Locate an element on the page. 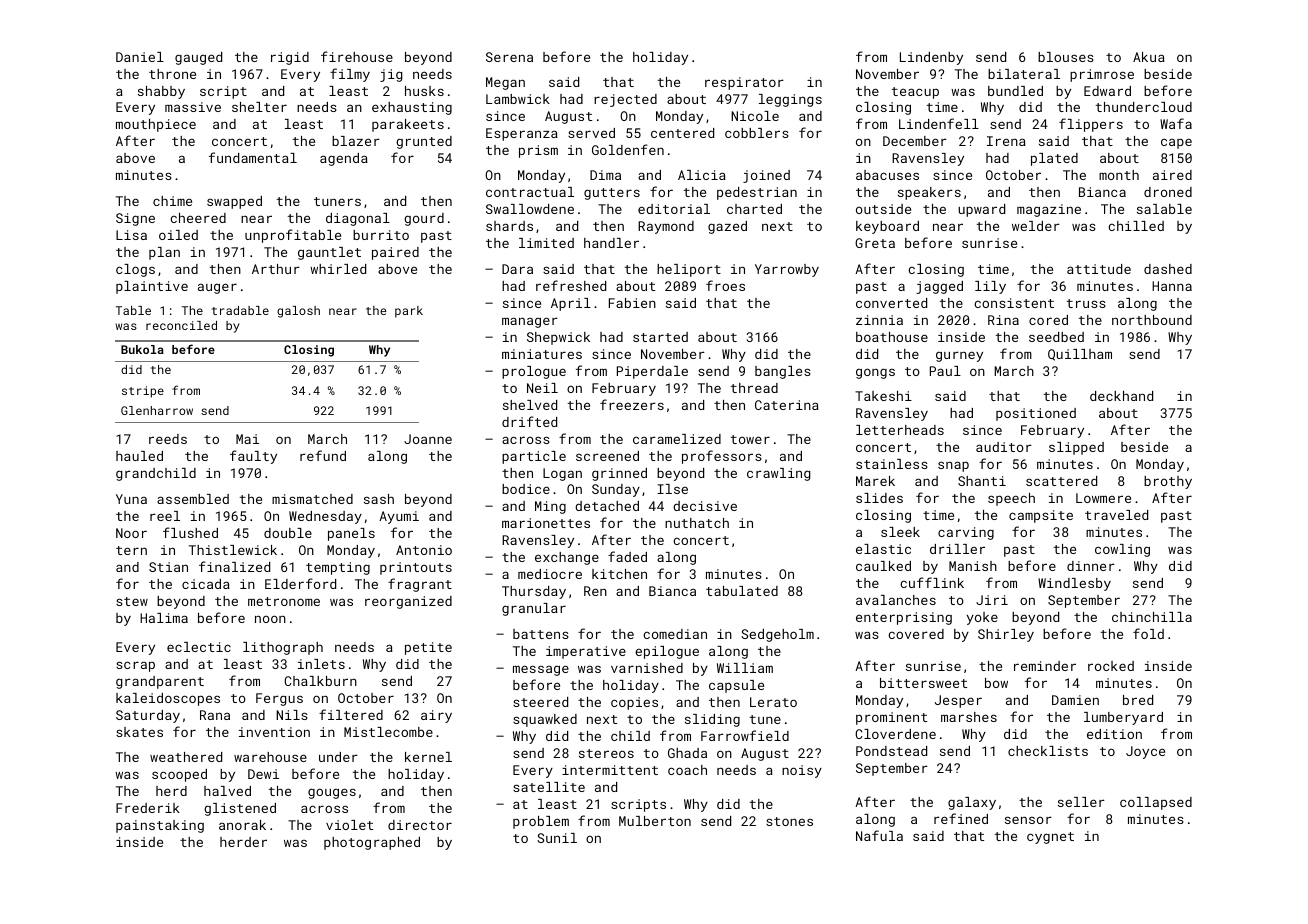  Manish is located at coordinates (973, 566).
